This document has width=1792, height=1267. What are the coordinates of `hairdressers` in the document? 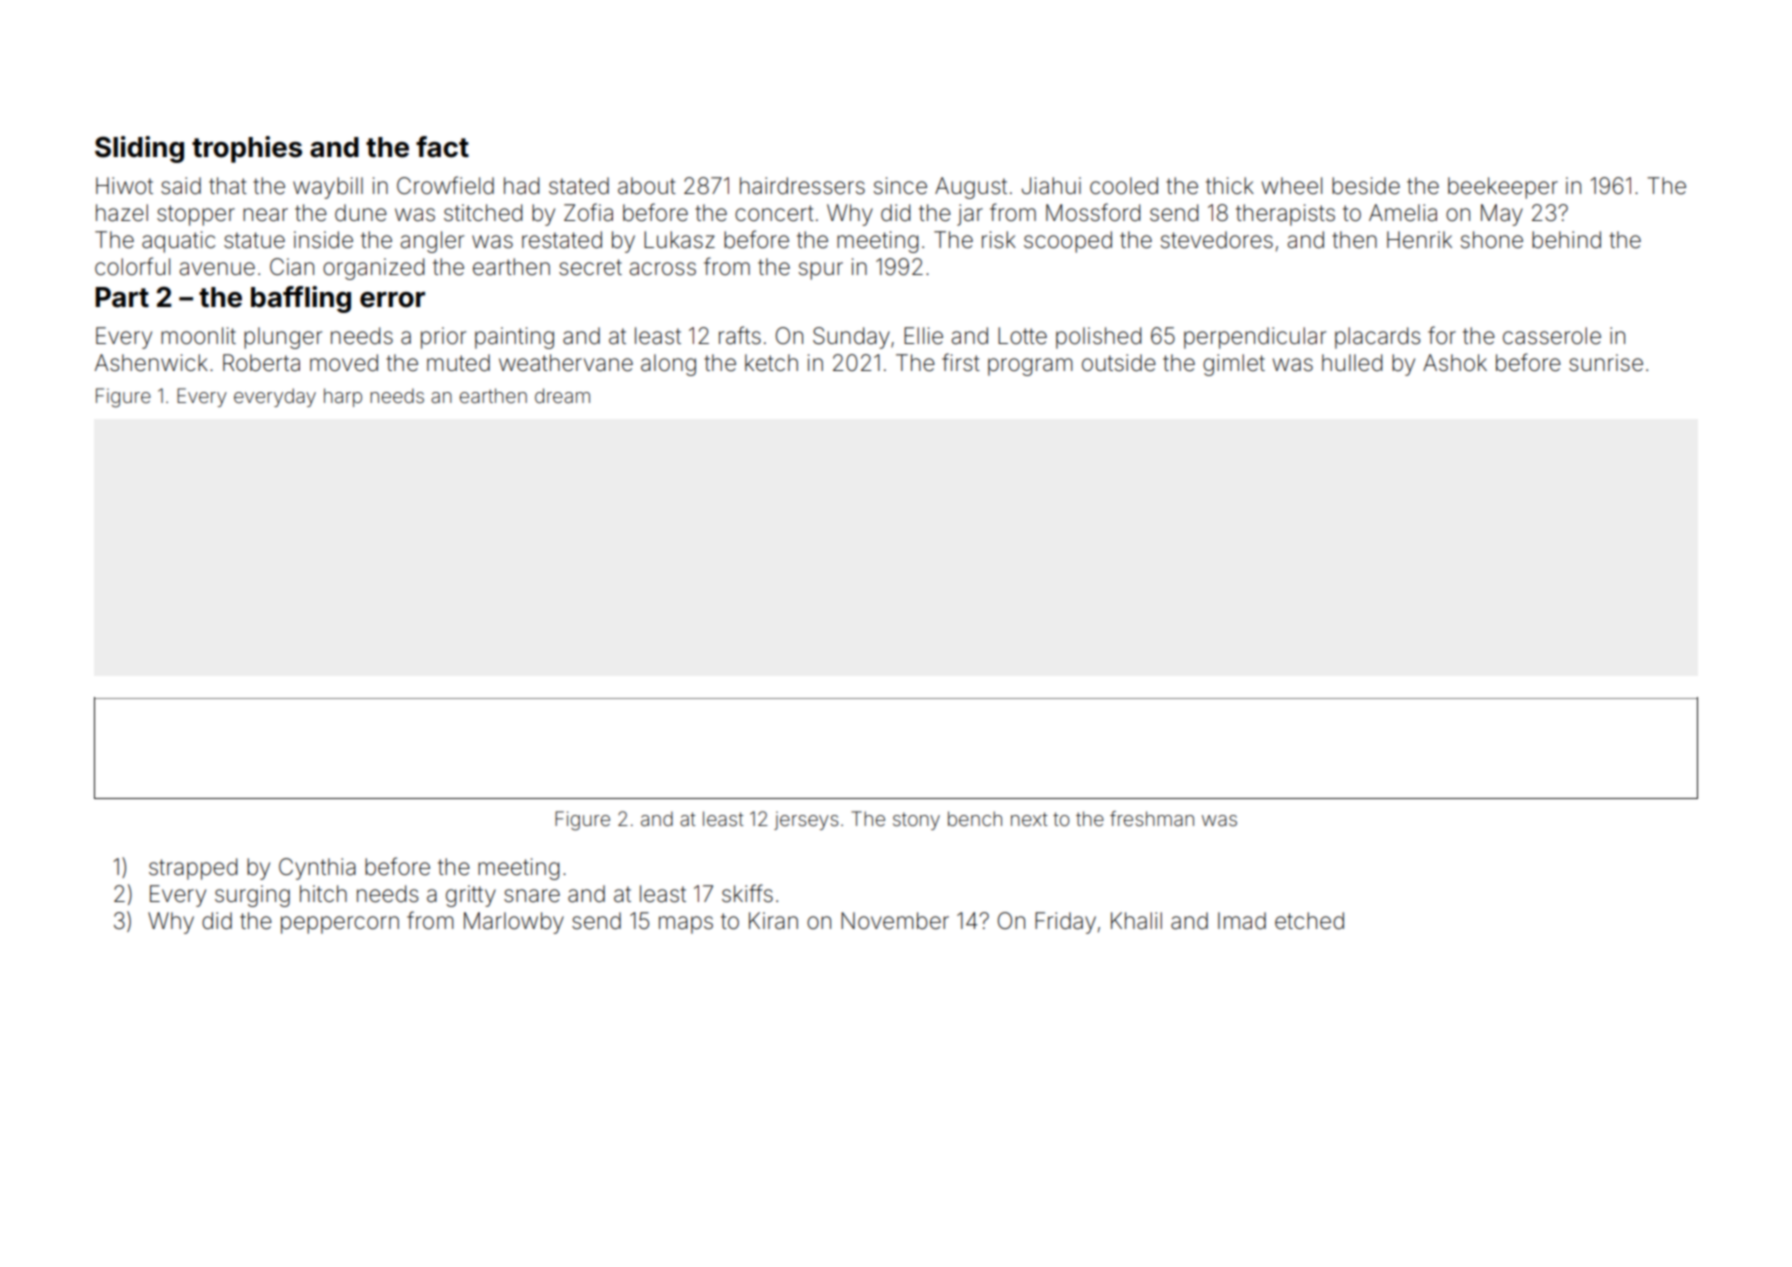 It's located at (802, 186).
